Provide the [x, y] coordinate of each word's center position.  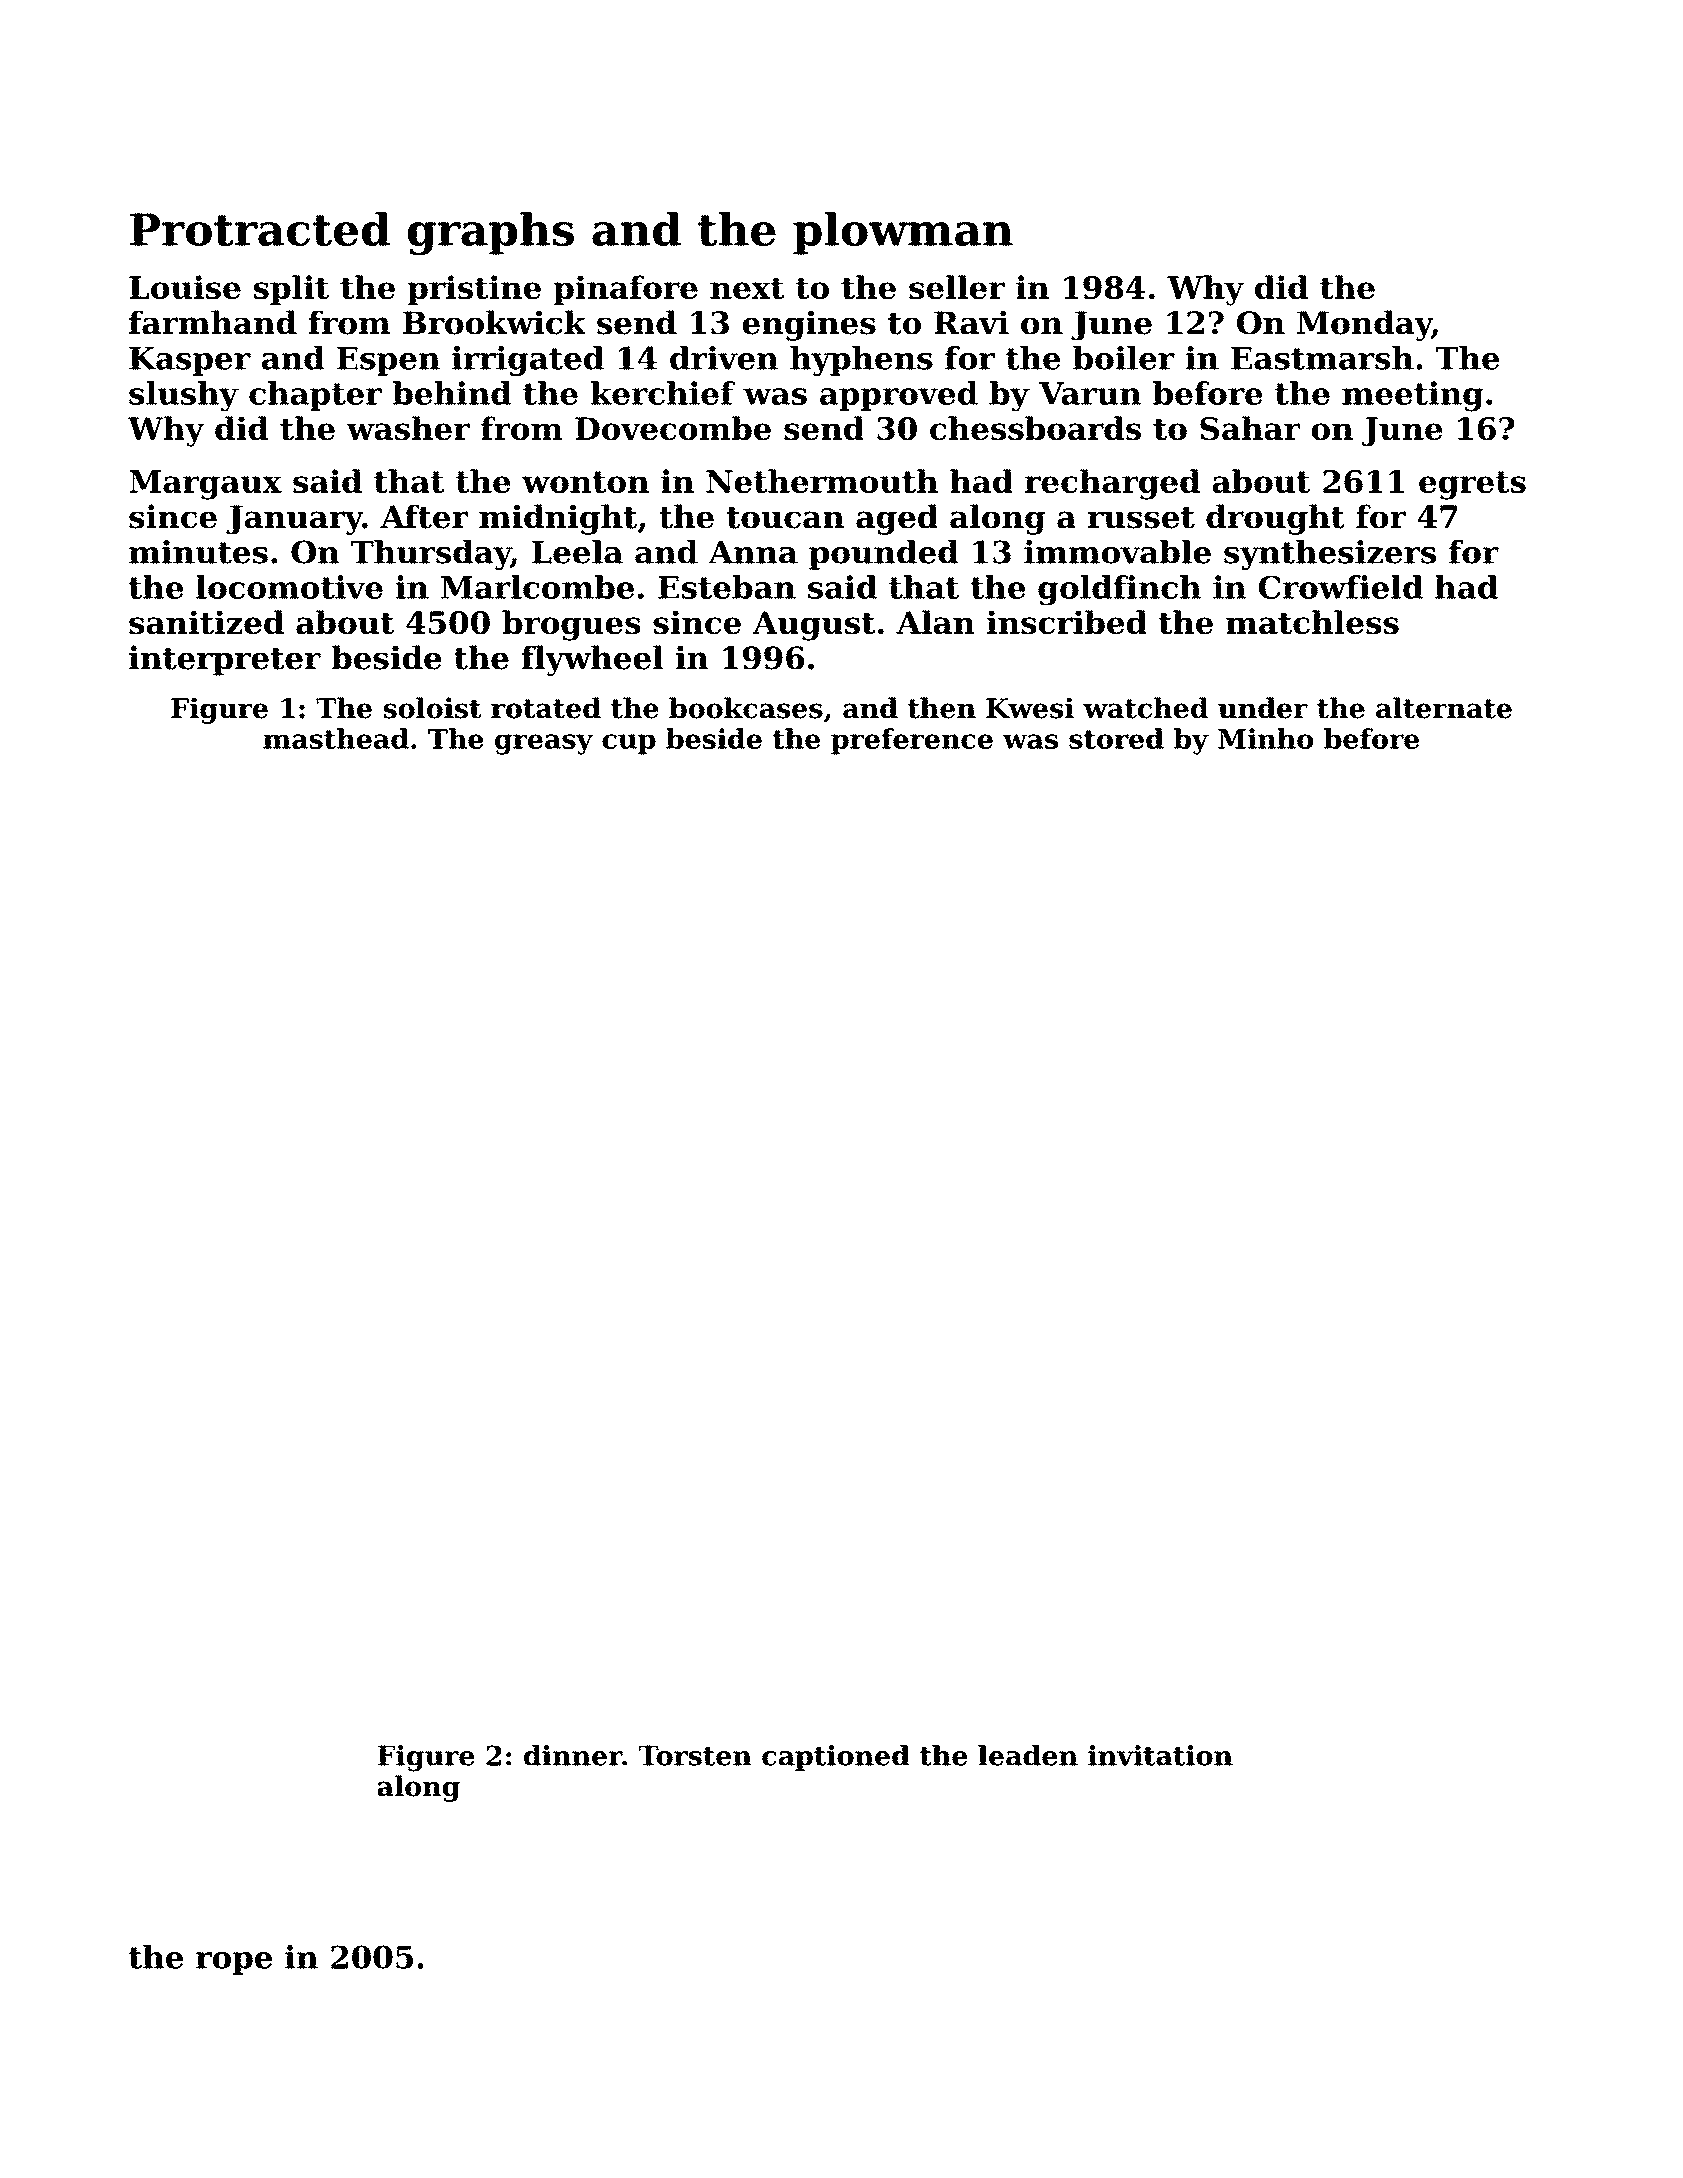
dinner [573, 1755]
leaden [1028, 1755]
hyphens [861, 361]
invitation [1160, 1755]
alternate [1444, 708]
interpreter [225, 660]
